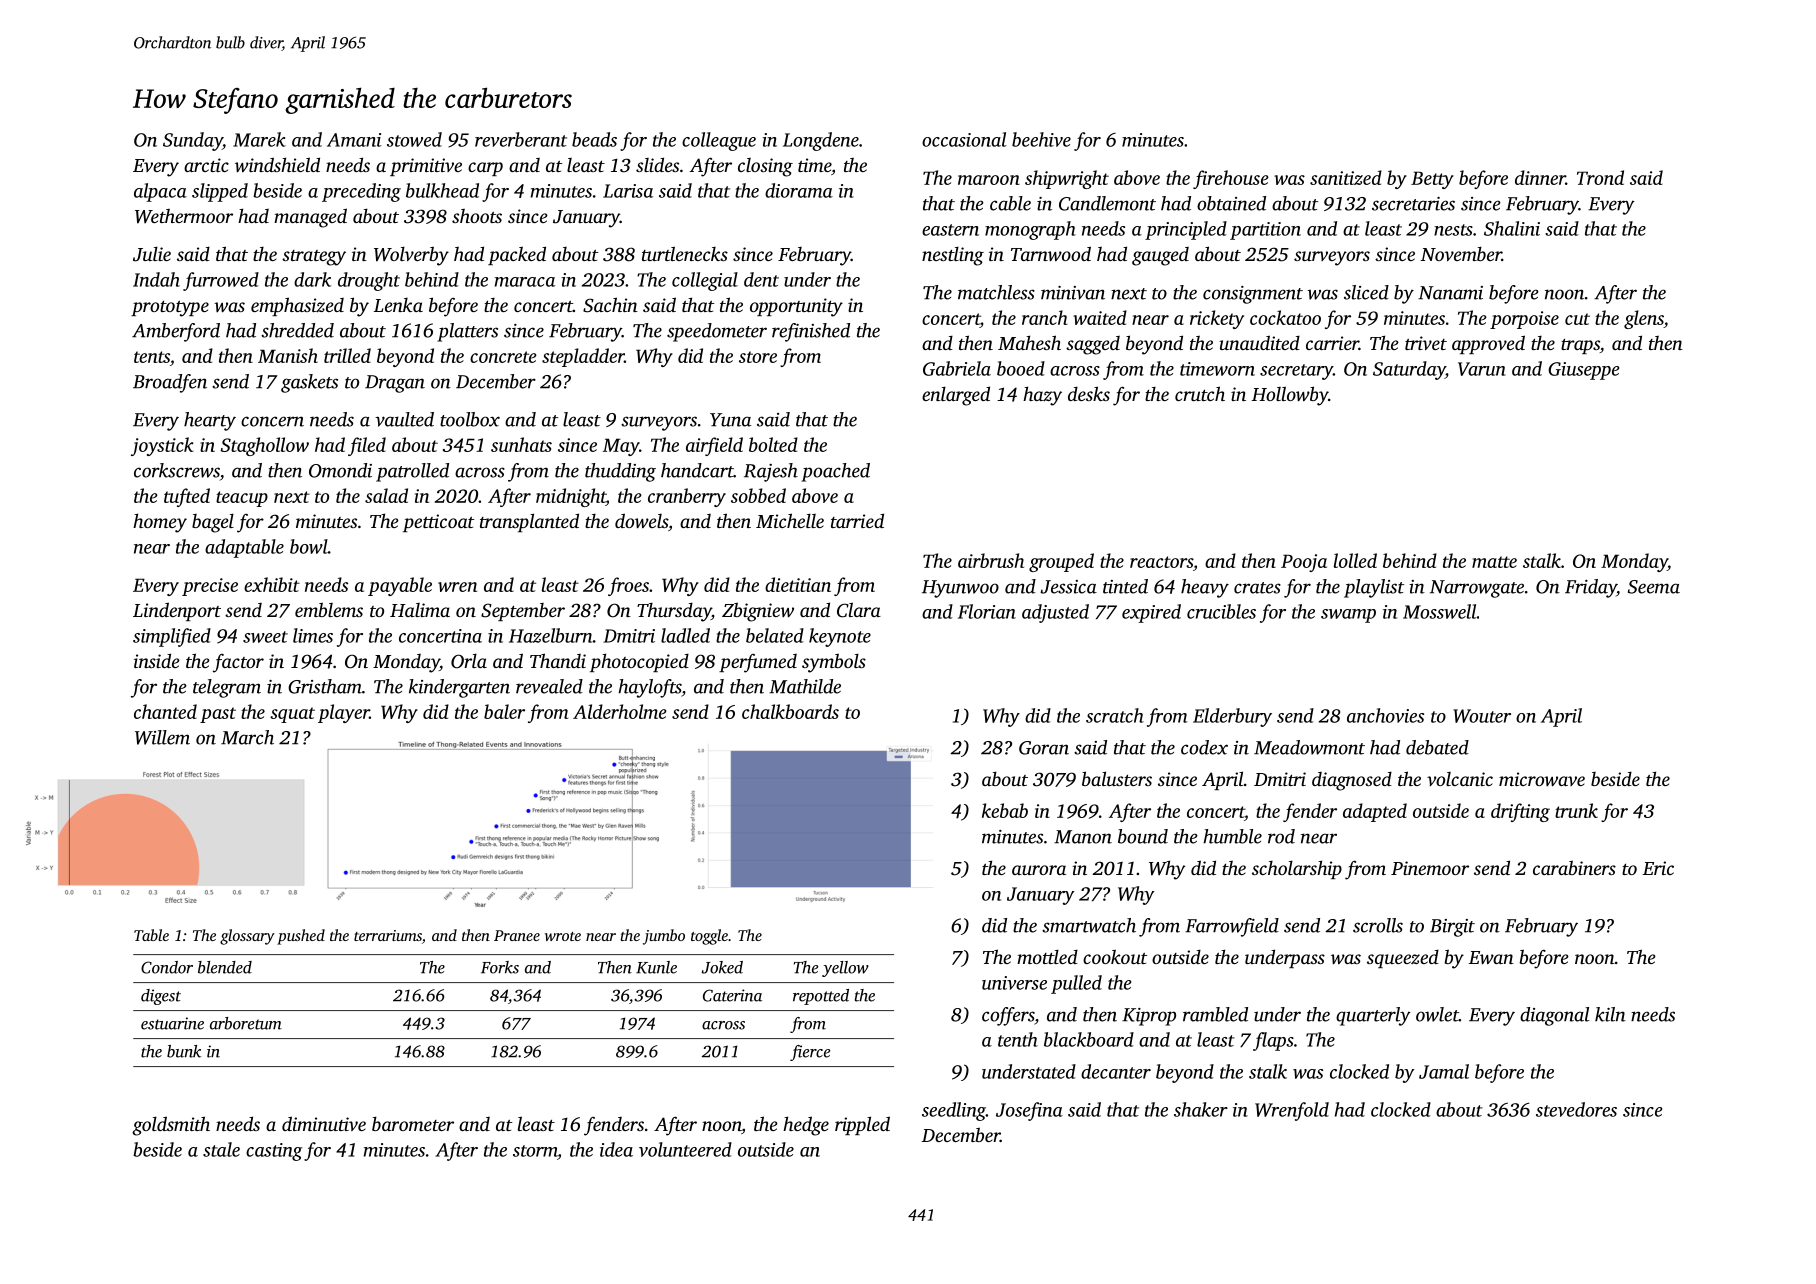 This screenshot has width=1816, height=1284. What do you see at coordinates (1304, 563) in the screenshot?
I see `Pooja` at bounding box center [1304, 563].
